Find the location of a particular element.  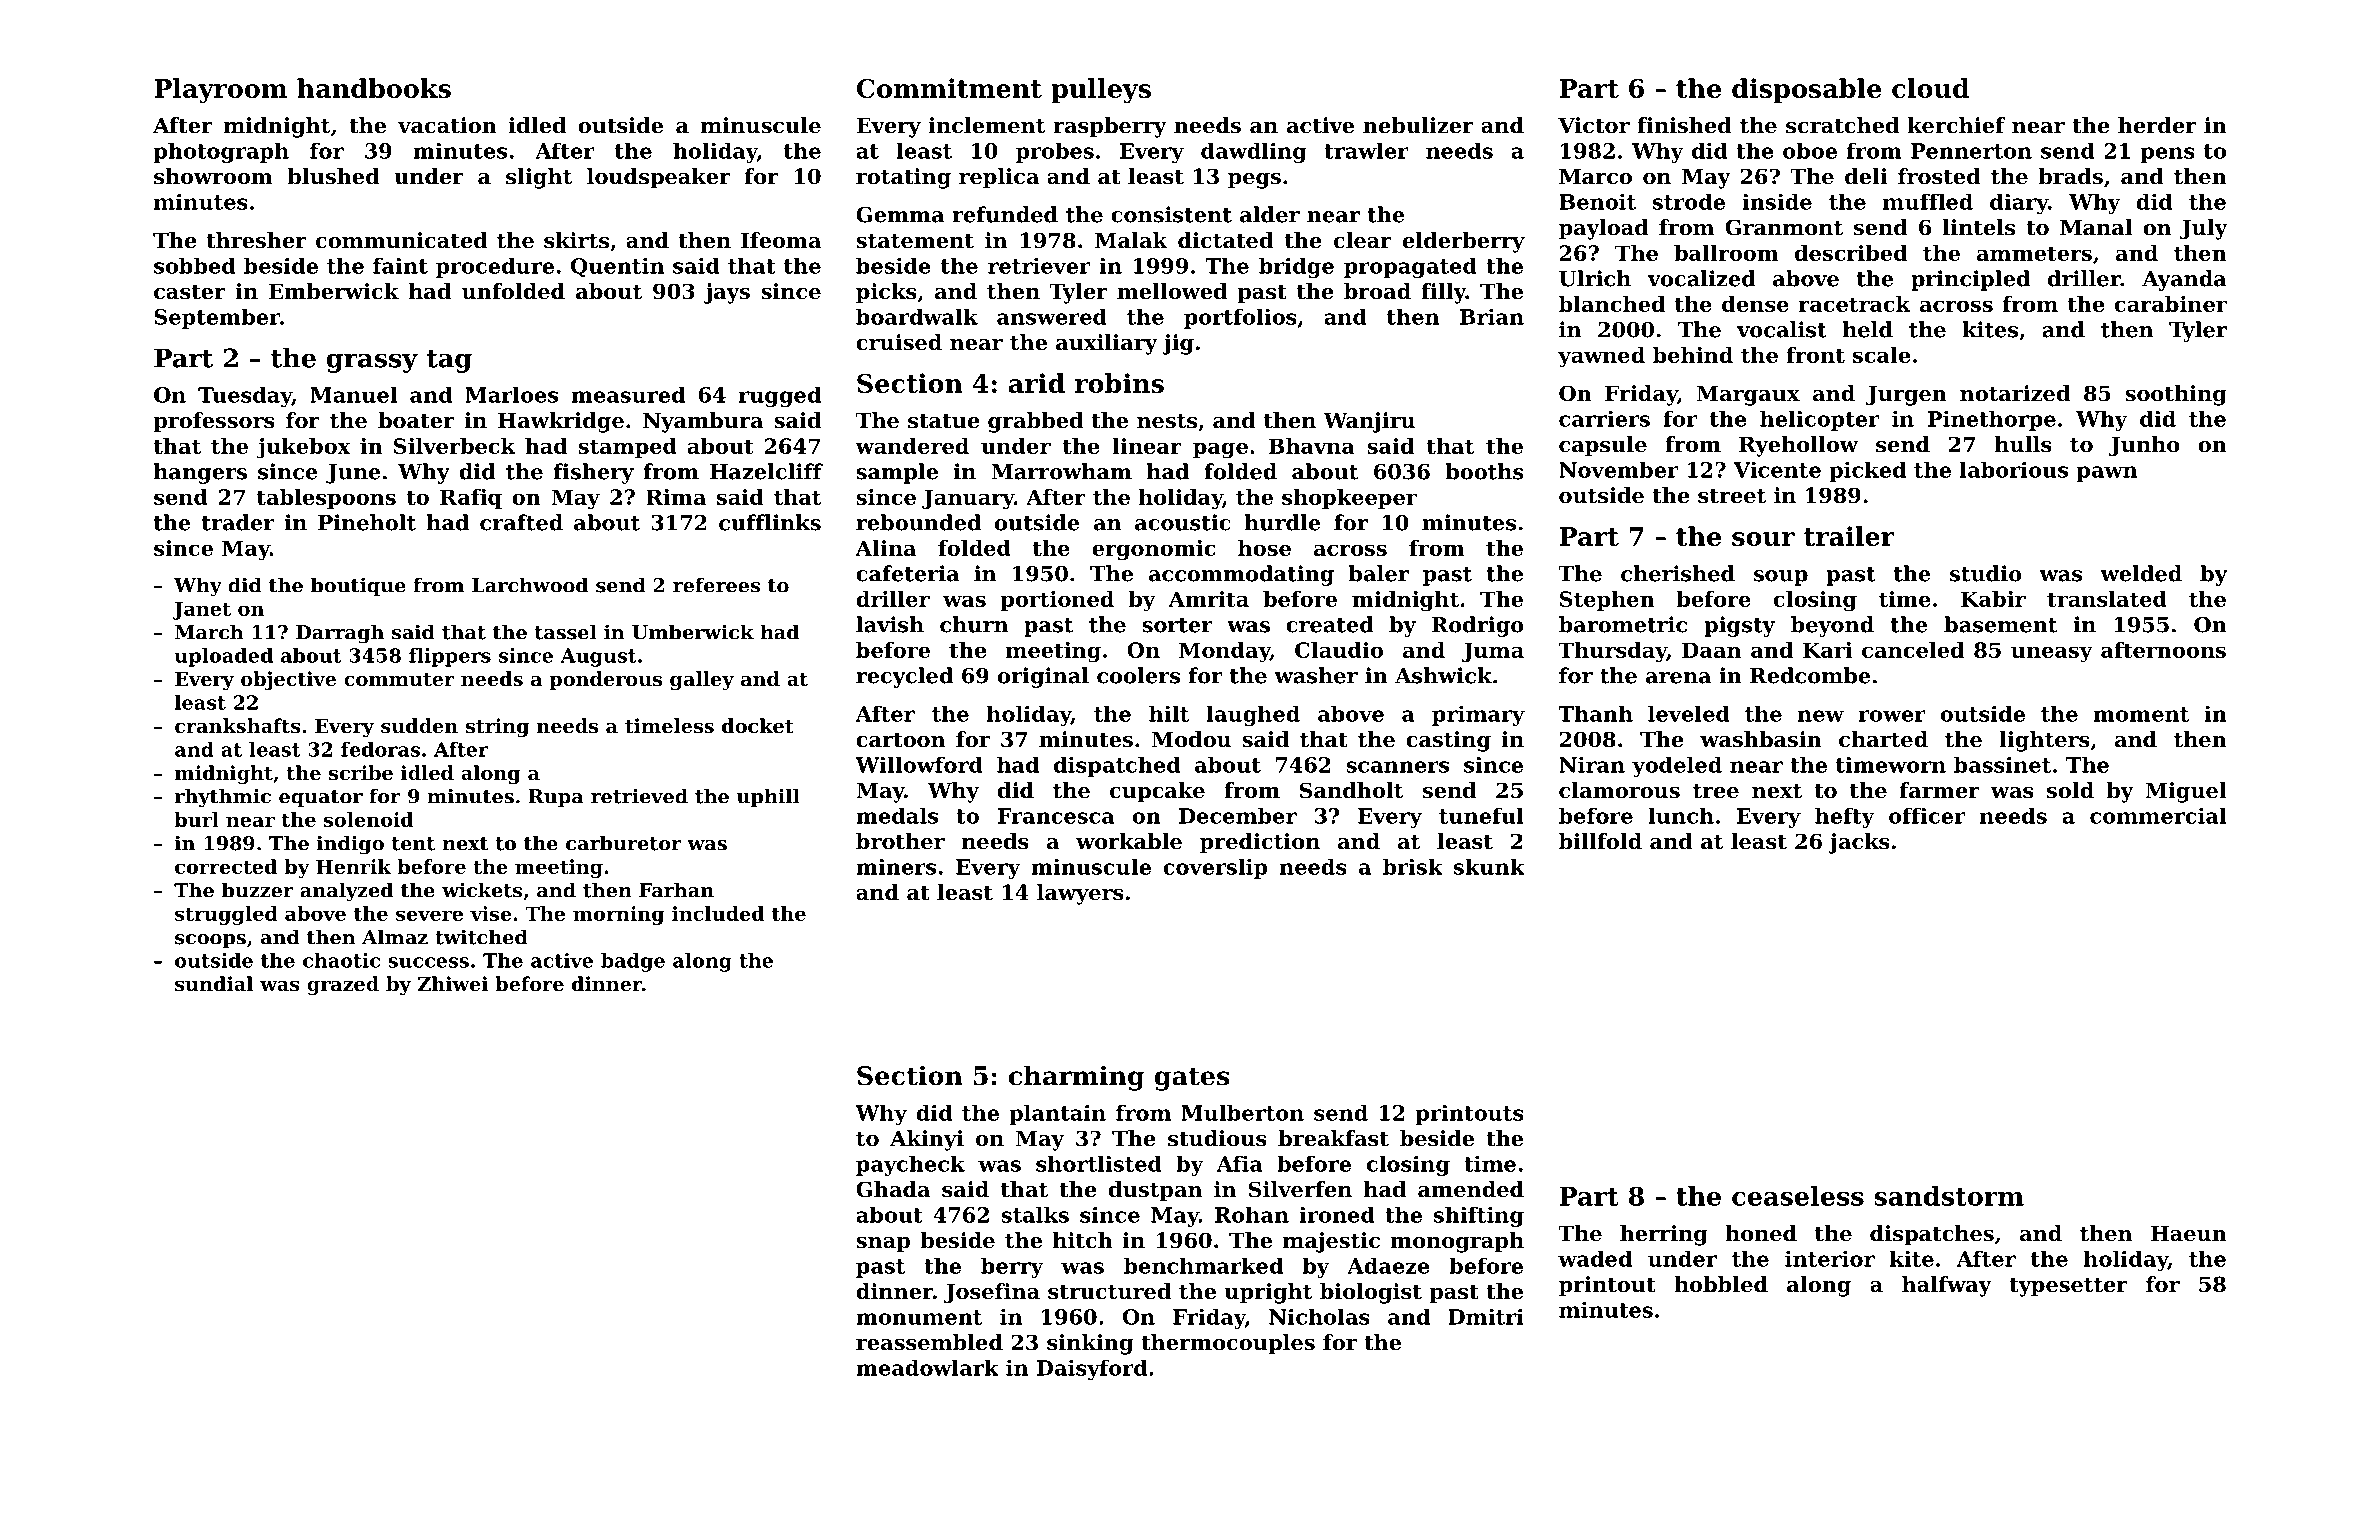

Daisyford is located at coordinates (1092, 1369).
